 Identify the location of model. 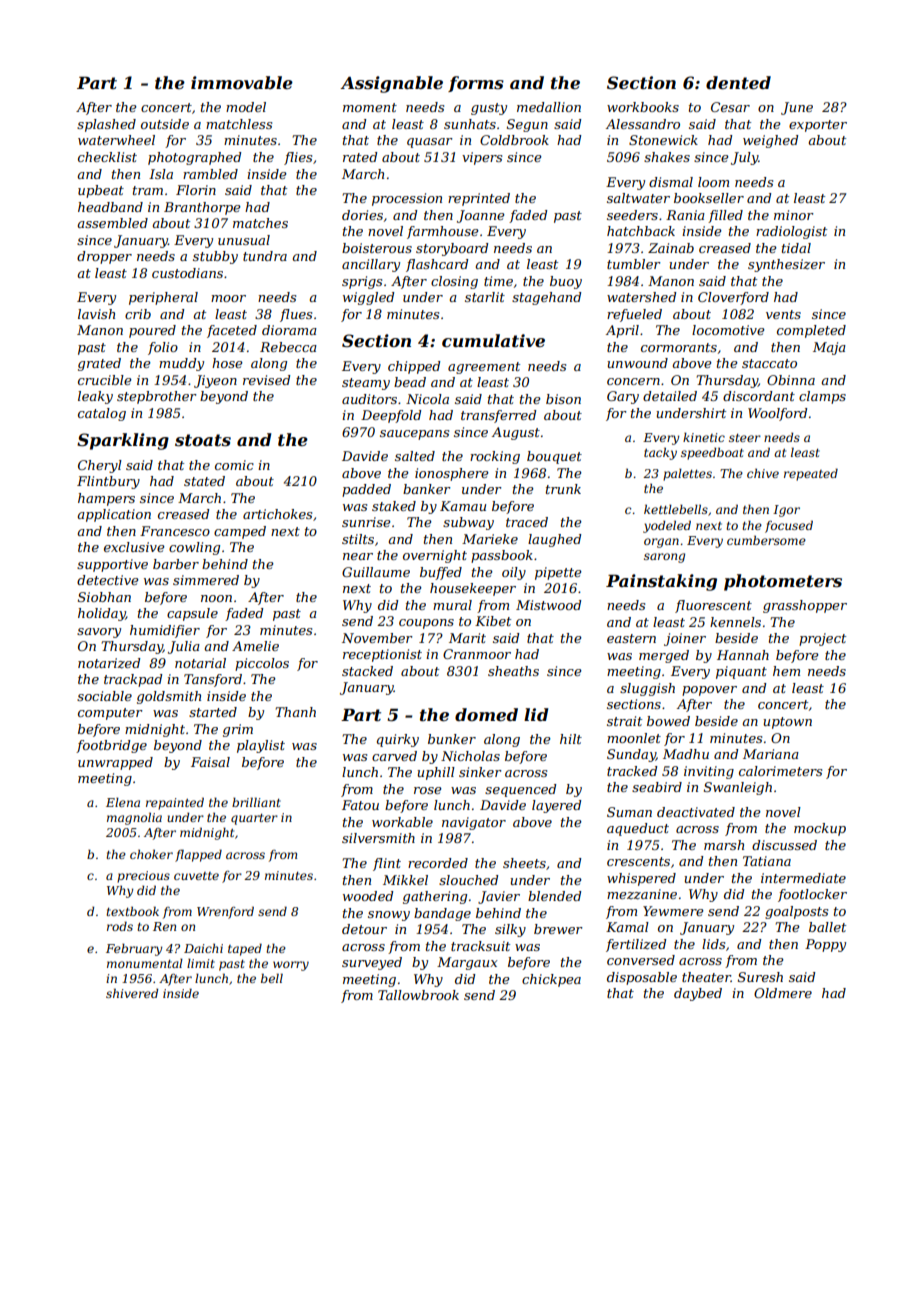
(246, 107).
